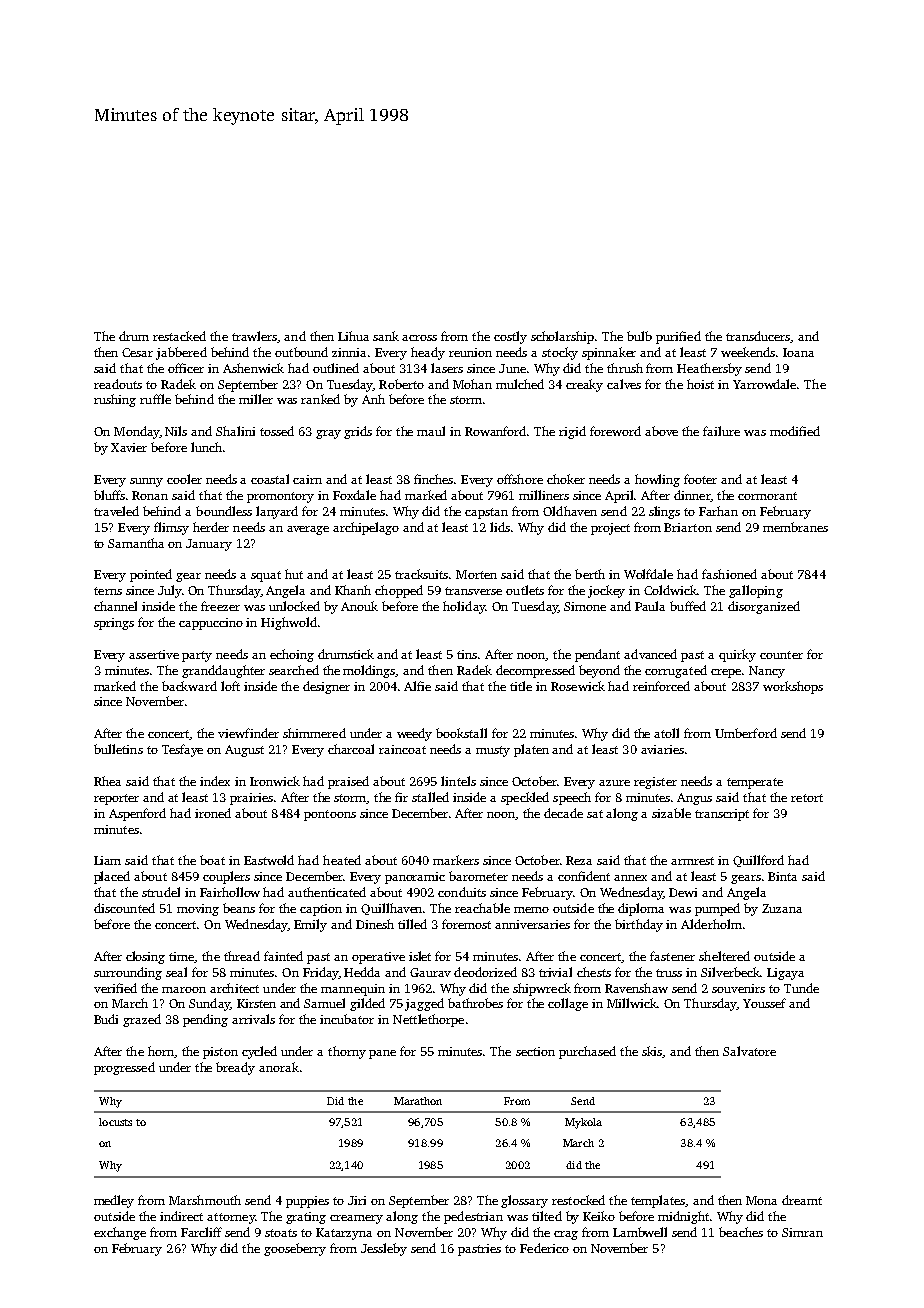 This screenshot has height=1308, width=924. What do you see at coordinates (114, 1201) in the screenshot?
I see `medley` at bounding box center [114, 1201].
